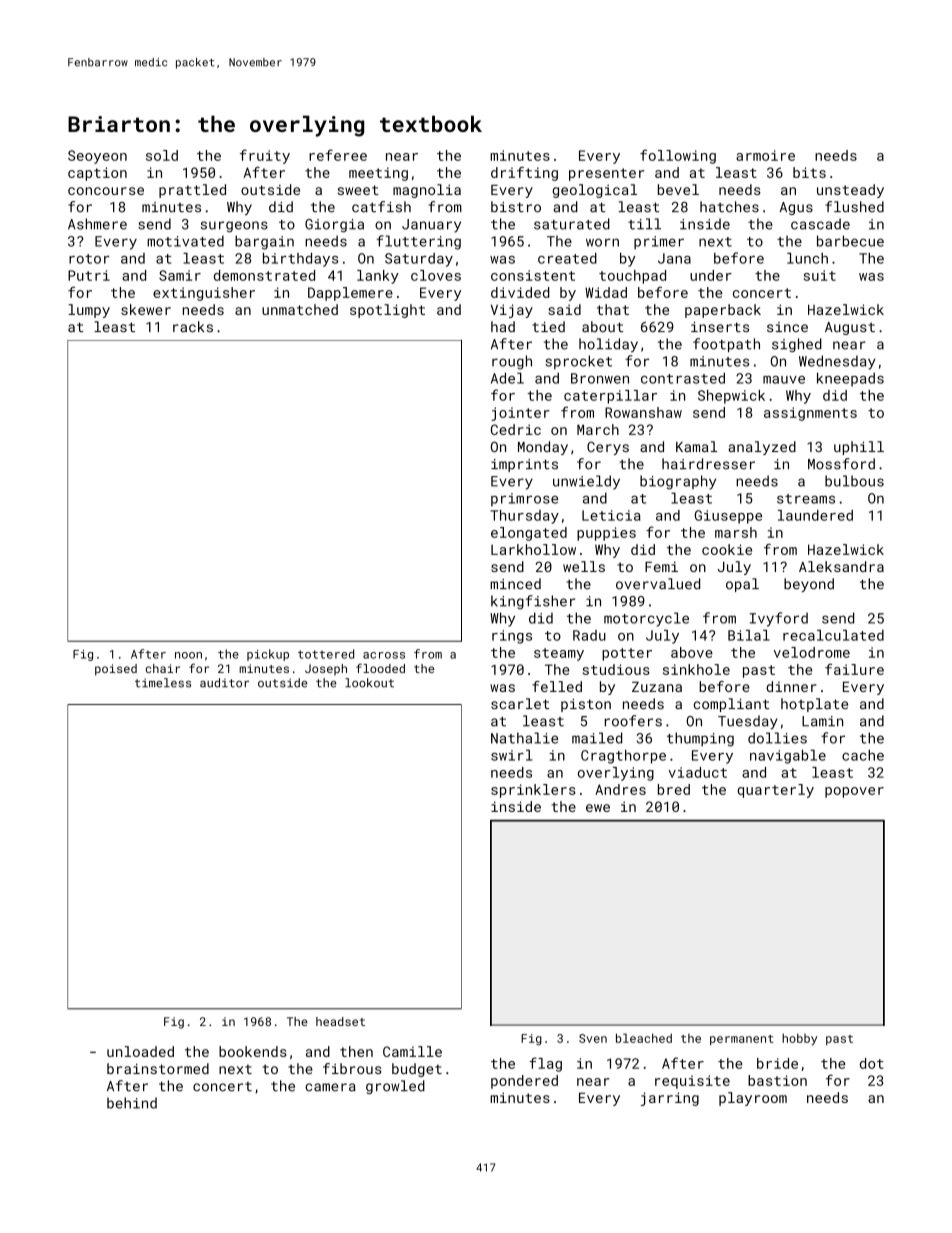 The width and height of the document is (952, 1233). What do you see at coordinates (265, 156) in the document?
I see `fruity` at bounding box center [265, 156].
